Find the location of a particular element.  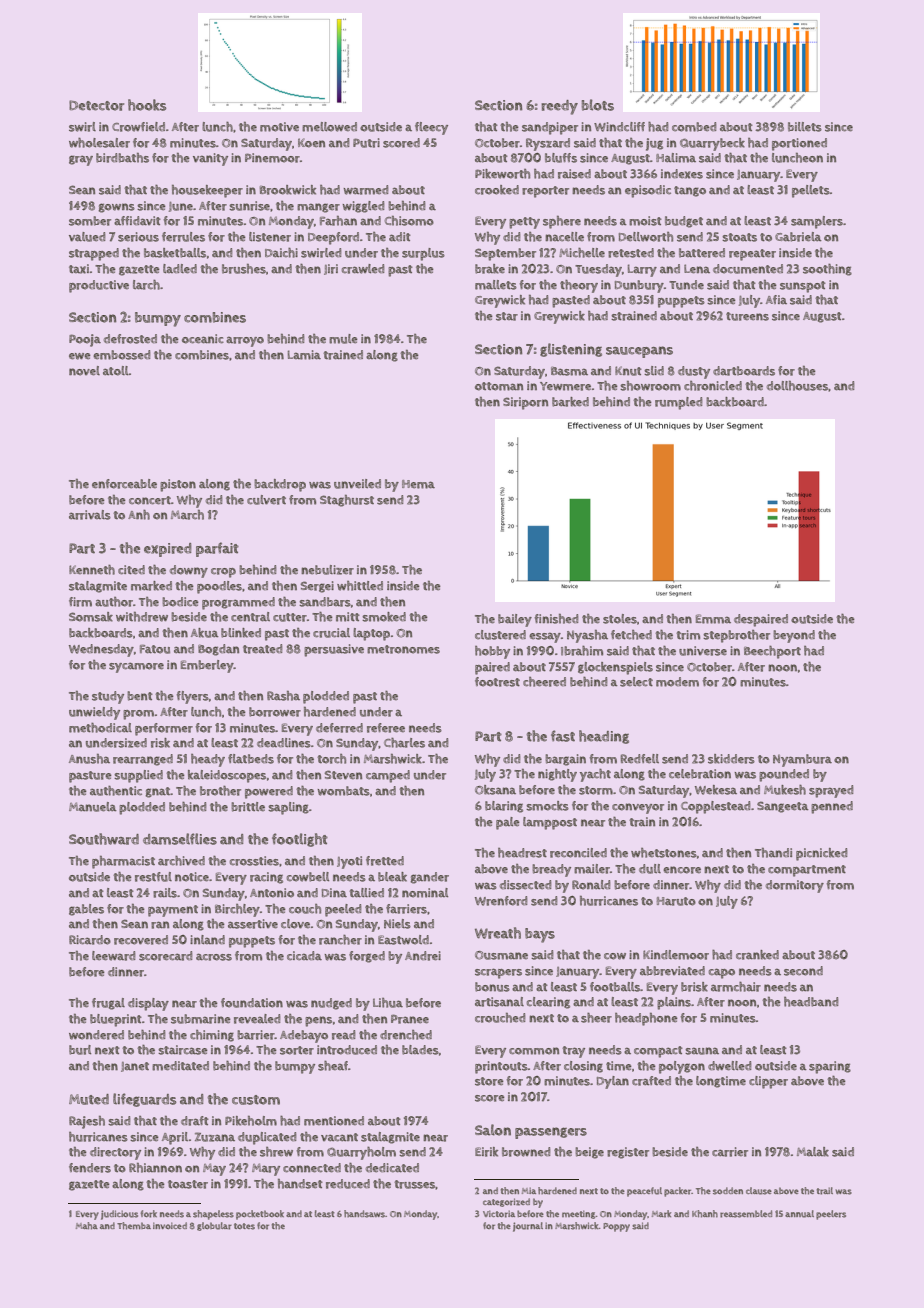

Siriporn is located at coordinates (525, 403).
